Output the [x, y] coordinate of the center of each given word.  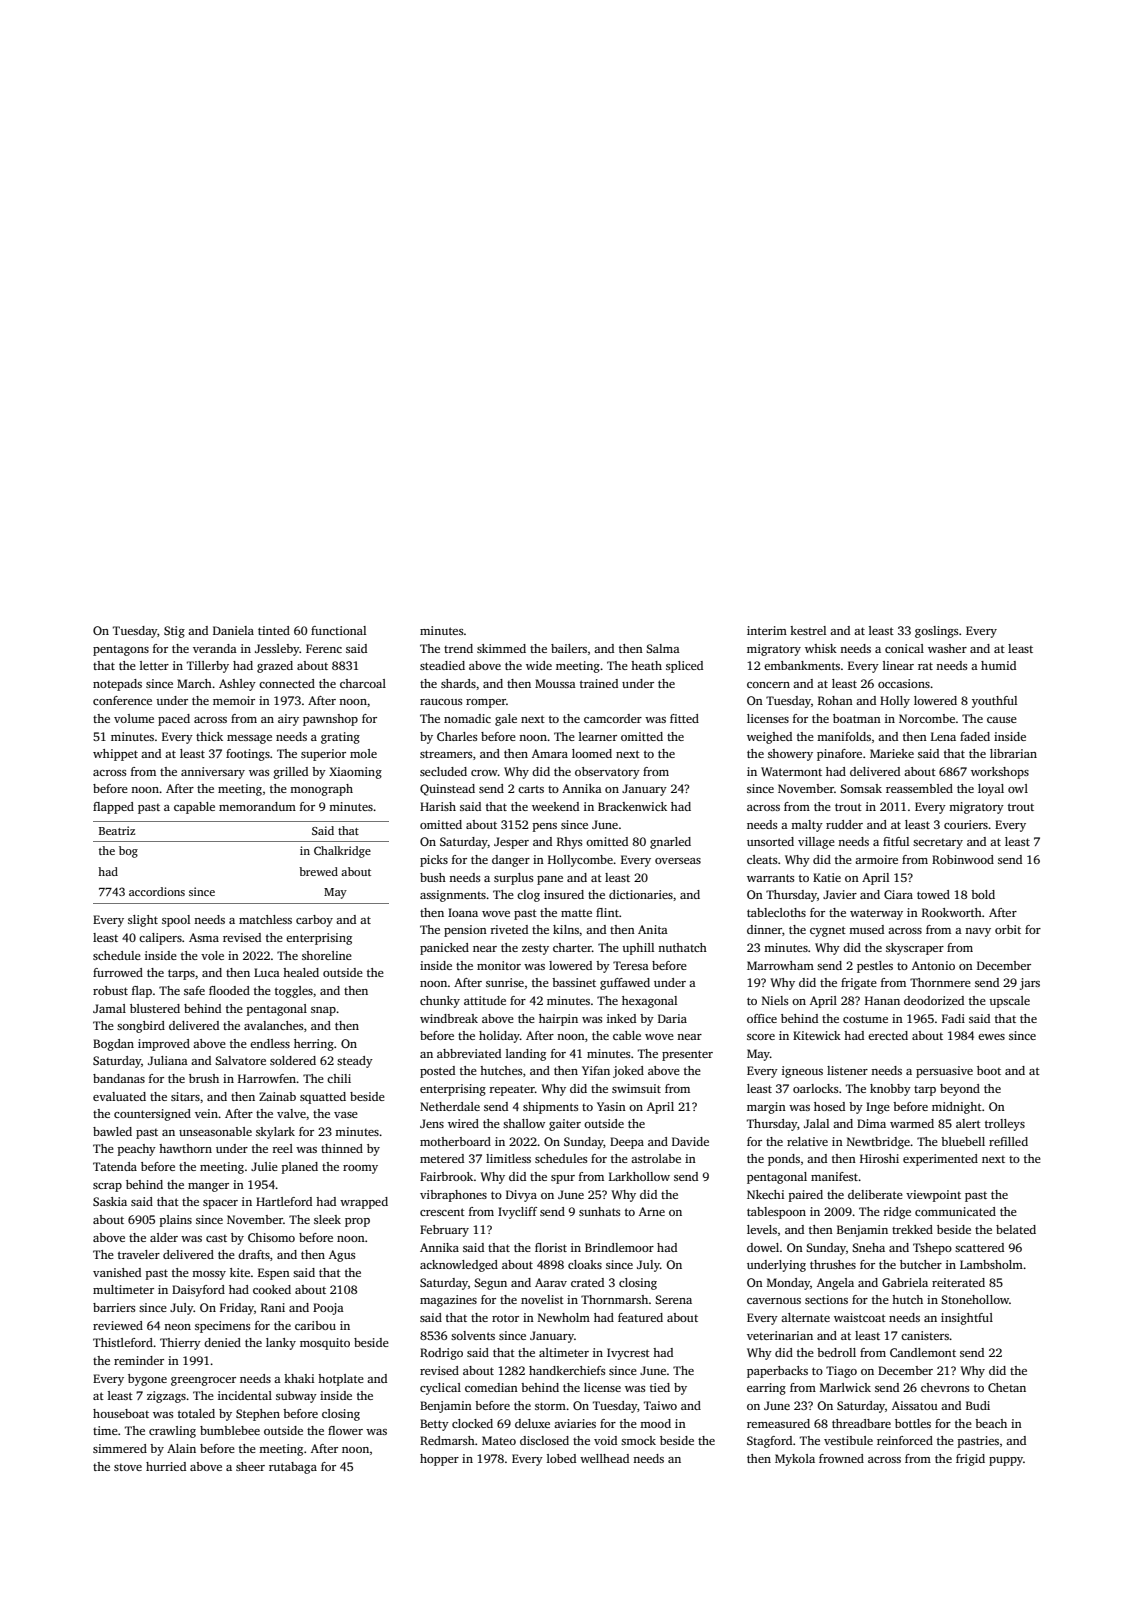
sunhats [599, 1211]
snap [323, 1011]
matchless [265, 919]
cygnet [828, 931]
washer [947, 648]
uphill [638, 949]
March [194, 683]
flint [607, 912]
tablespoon [776, 1213]
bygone [147, 1380]
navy [978, 932]
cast [216, 1238]
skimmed [501, 648]
